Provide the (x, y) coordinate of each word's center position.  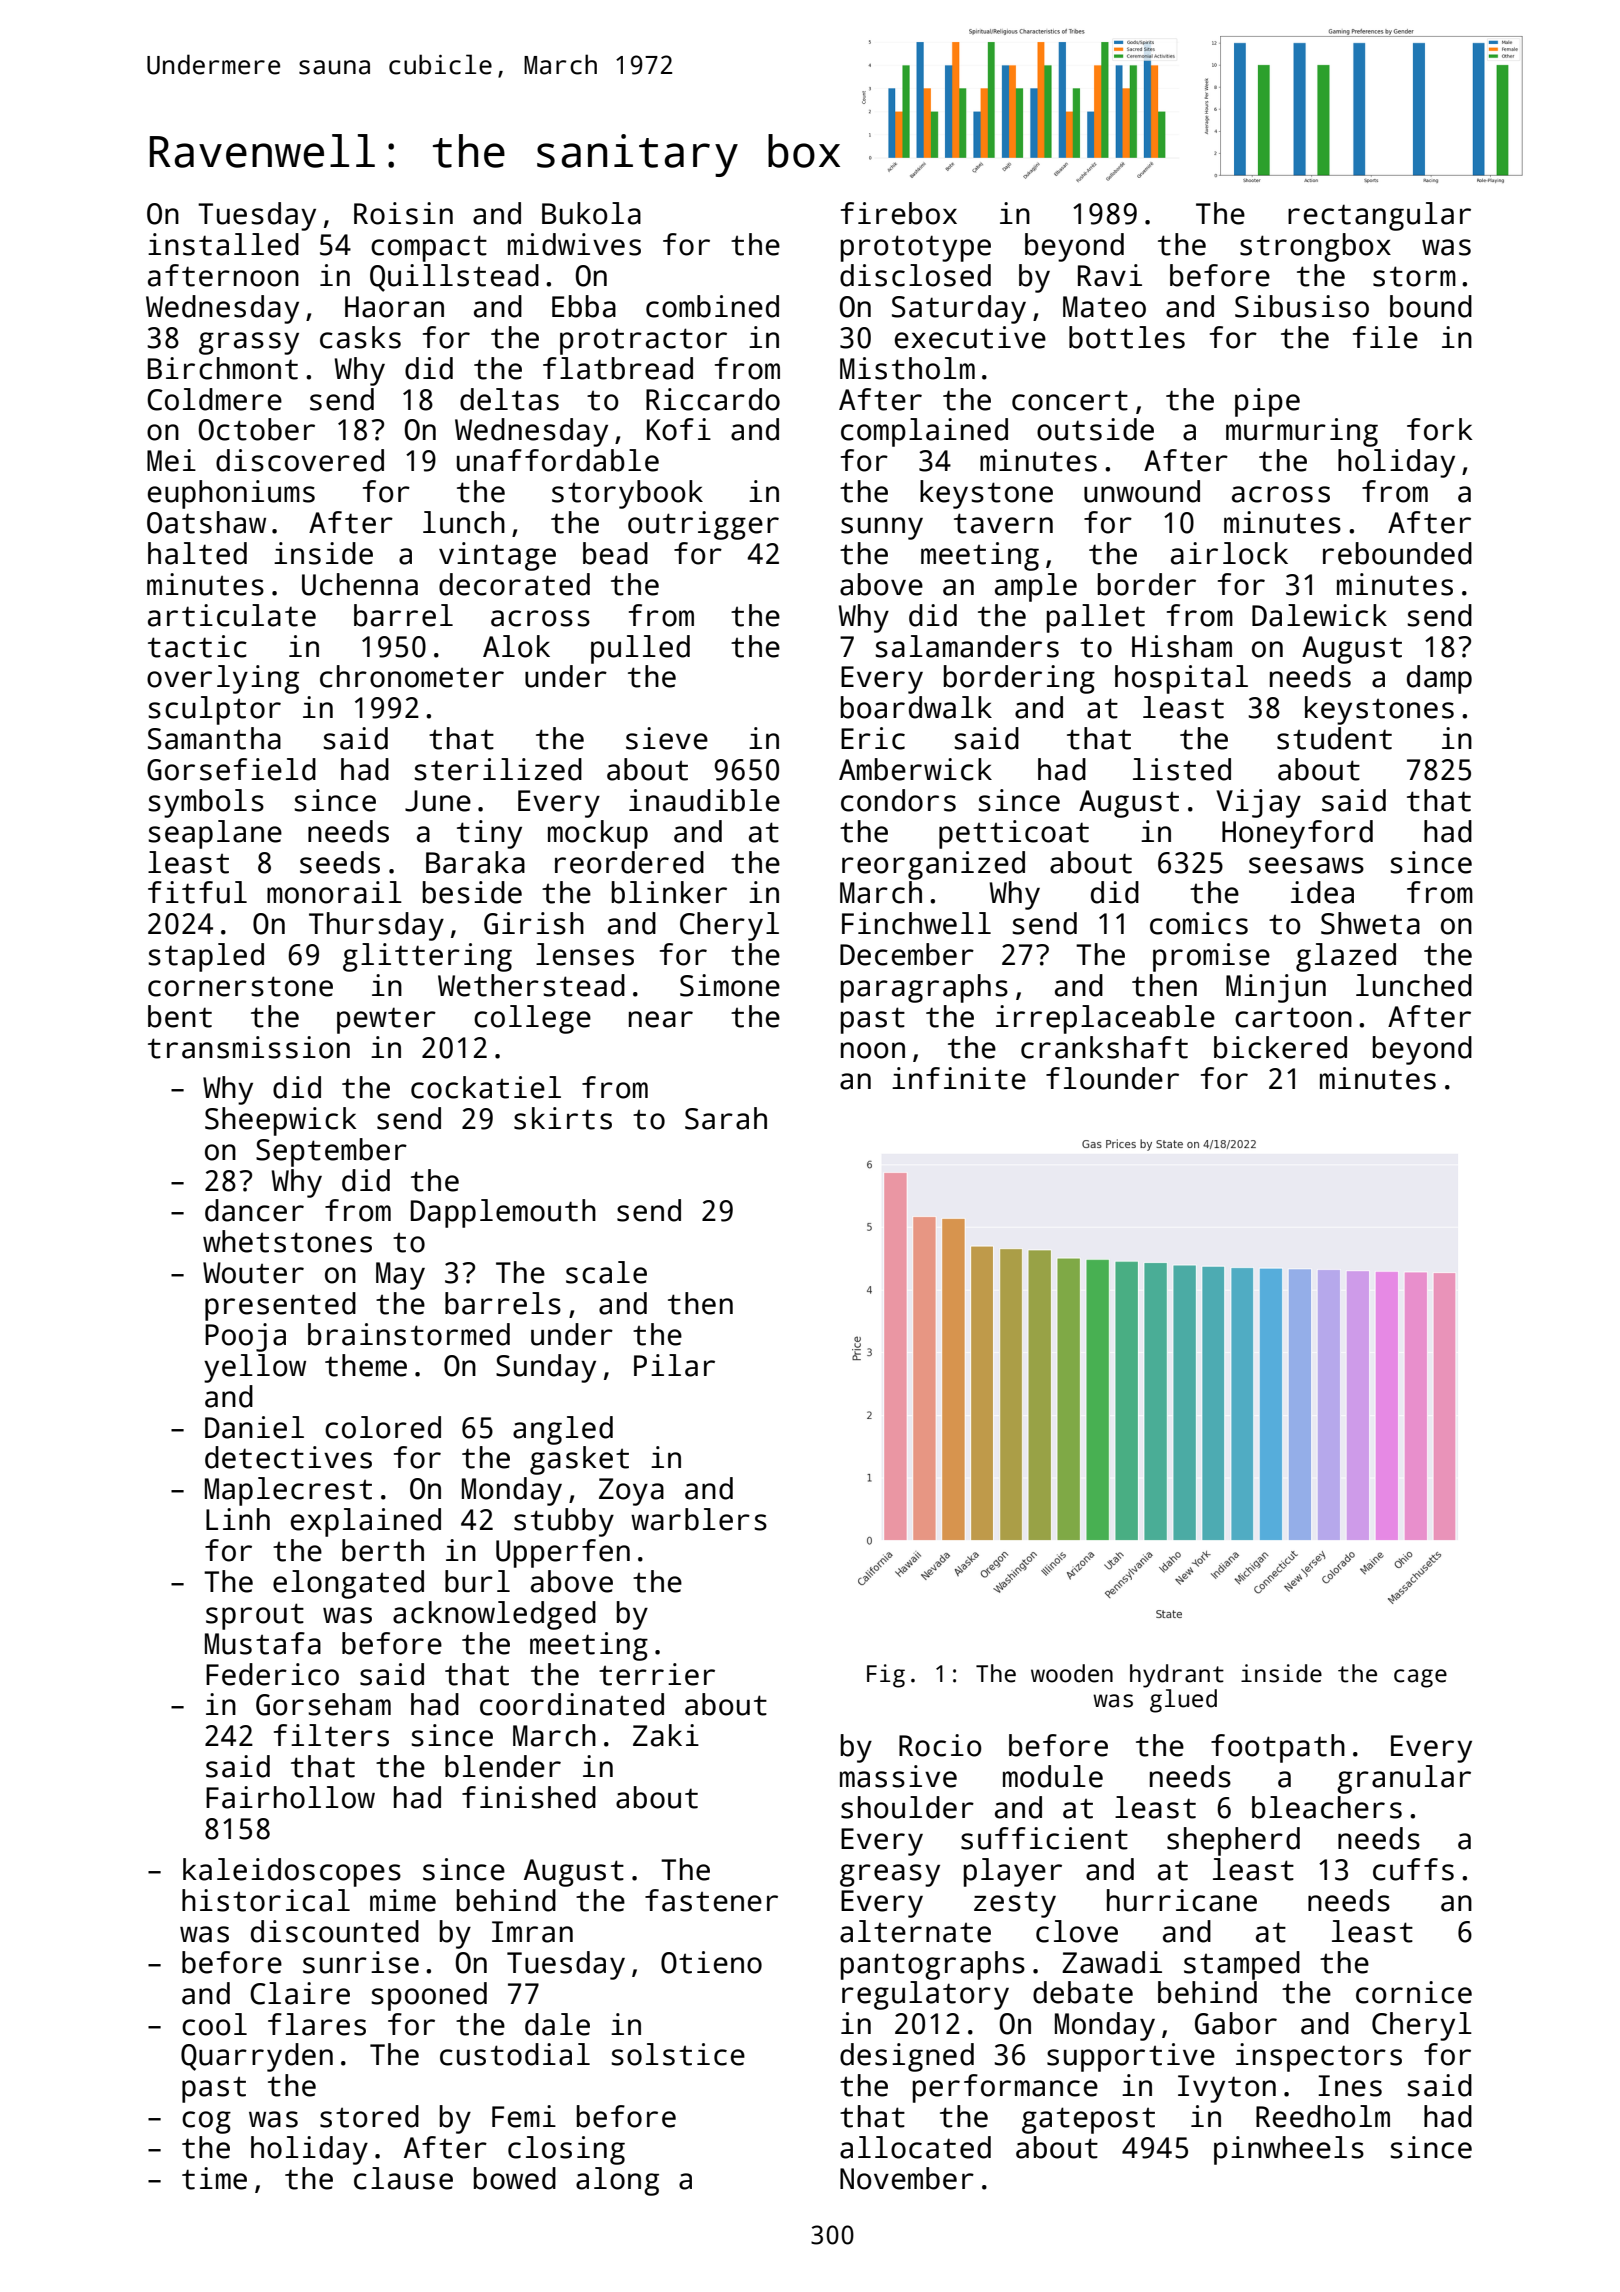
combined (712, 306)
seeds (340, 862)
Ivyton (1227, 2089)
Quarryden (257, 2057)
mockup (598, 834)
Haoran (394, 307)
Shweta (1370, 923)
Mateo (1104, 307)
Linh (238, 1519)
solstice (678, 2054)
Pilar (674, 1365)
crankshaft (1104, 1047)
